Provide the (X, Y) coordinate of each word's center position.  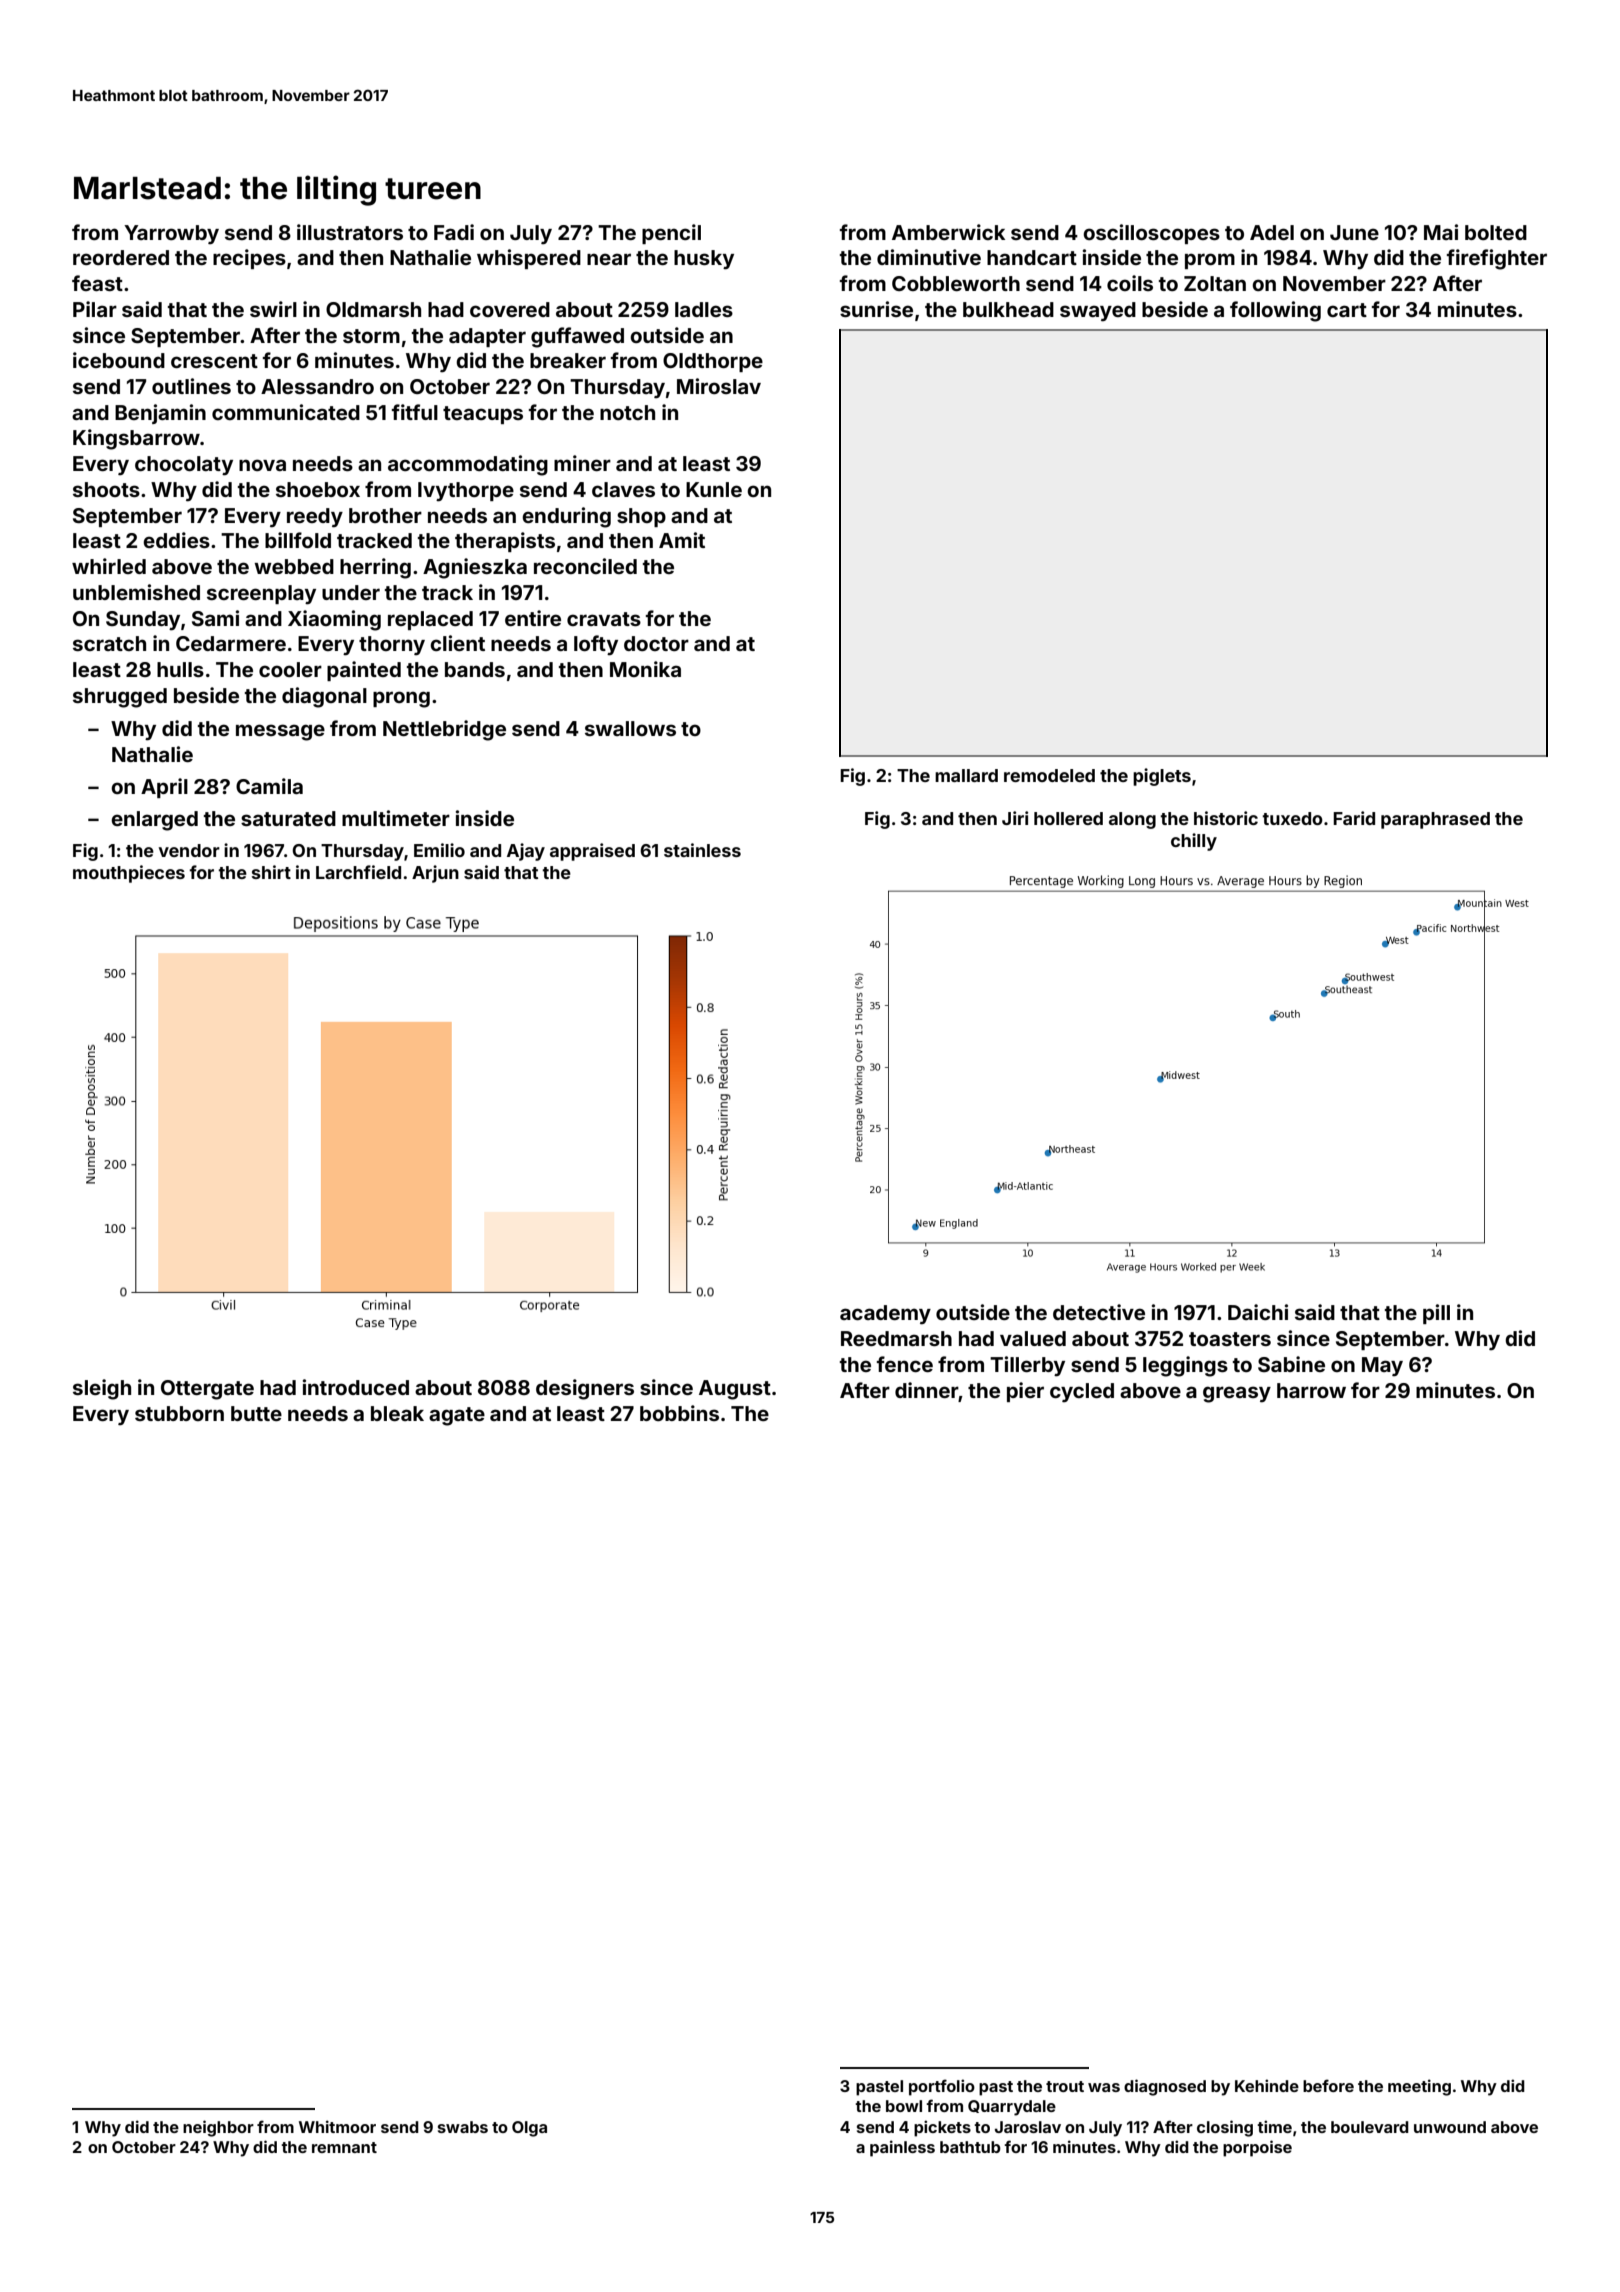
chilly (1194, 842)
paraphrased (1435, 820)
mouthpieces (129, 874)
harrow (1311, 1390)
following (1275, 311)
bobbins (679, 1413)
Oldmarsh (373, 309)
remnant (344, 2147)
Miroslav (719, 386)
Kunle (714, 489)
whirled (109, 566)
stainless (702, 850)
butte (256, 1413)
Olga (529, 2129)
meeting (1419, 2087)
